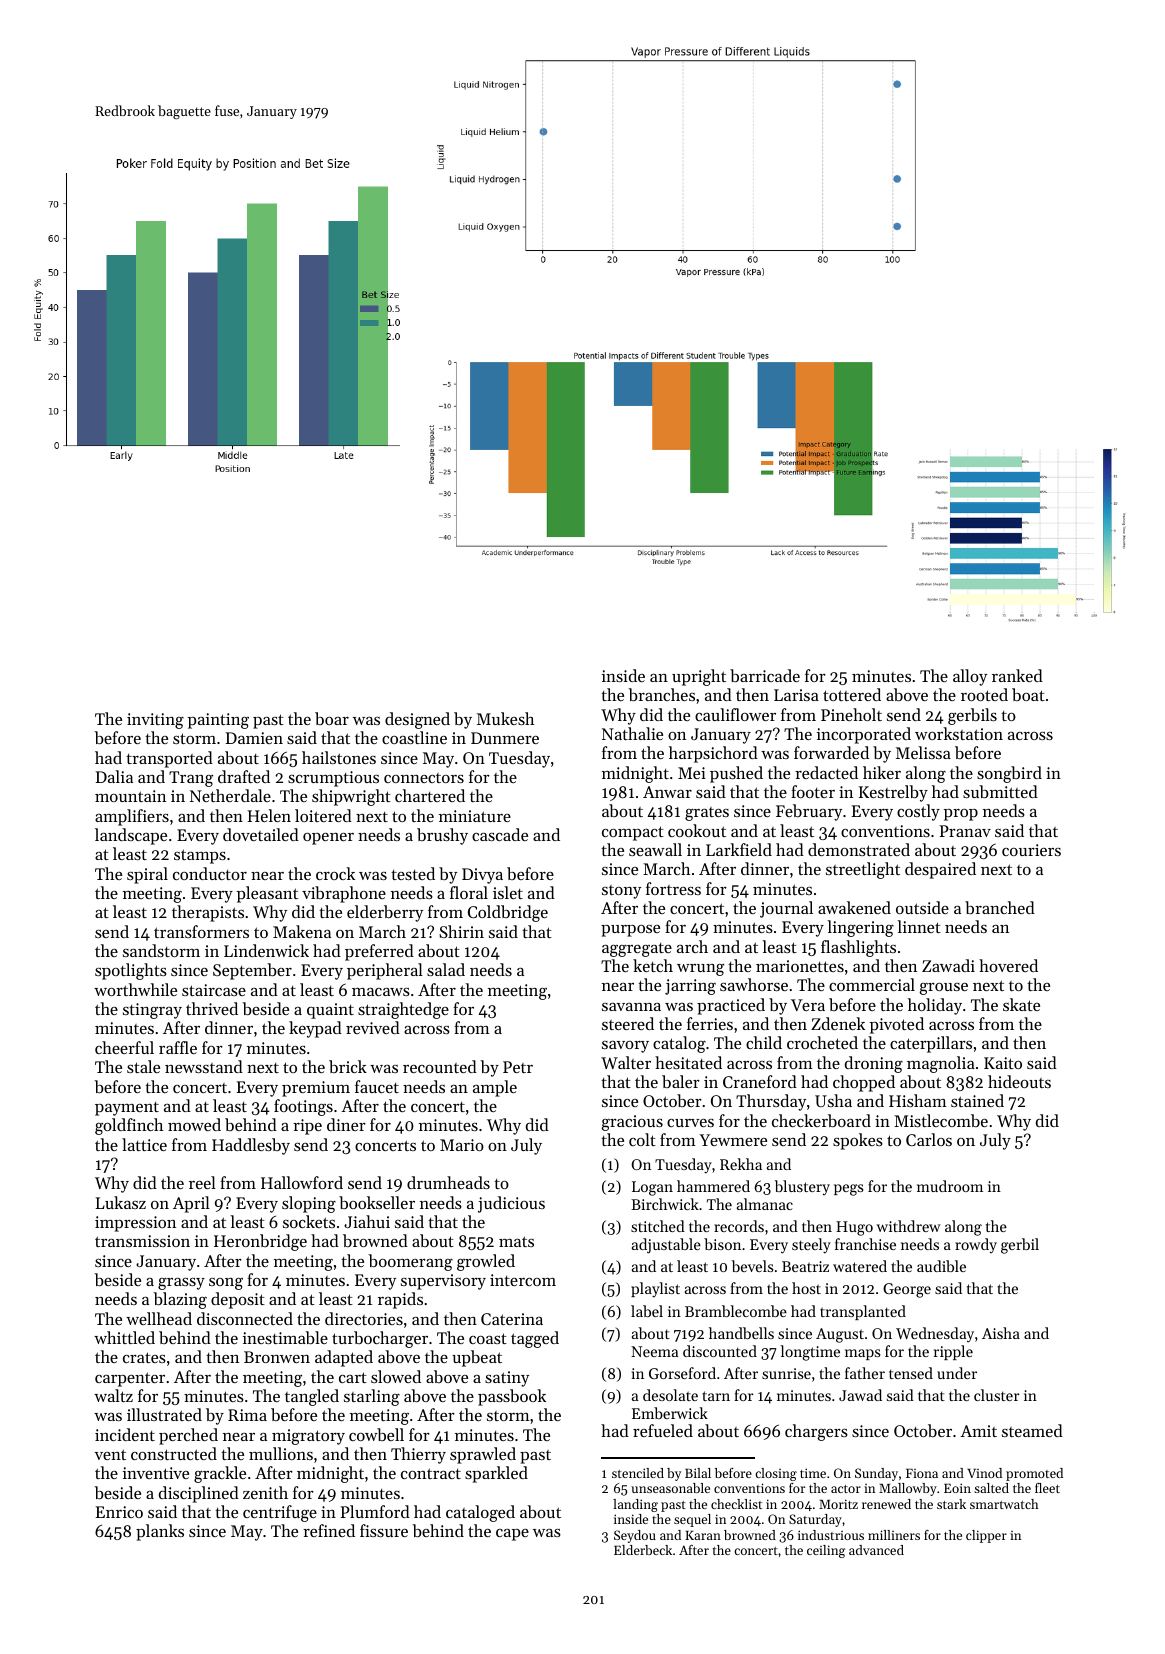 The width and height of the screenshot is (1165, 1654). Describe the element at coordinates (802, 1187) in the screenshot. I see `blustery` at that location.
